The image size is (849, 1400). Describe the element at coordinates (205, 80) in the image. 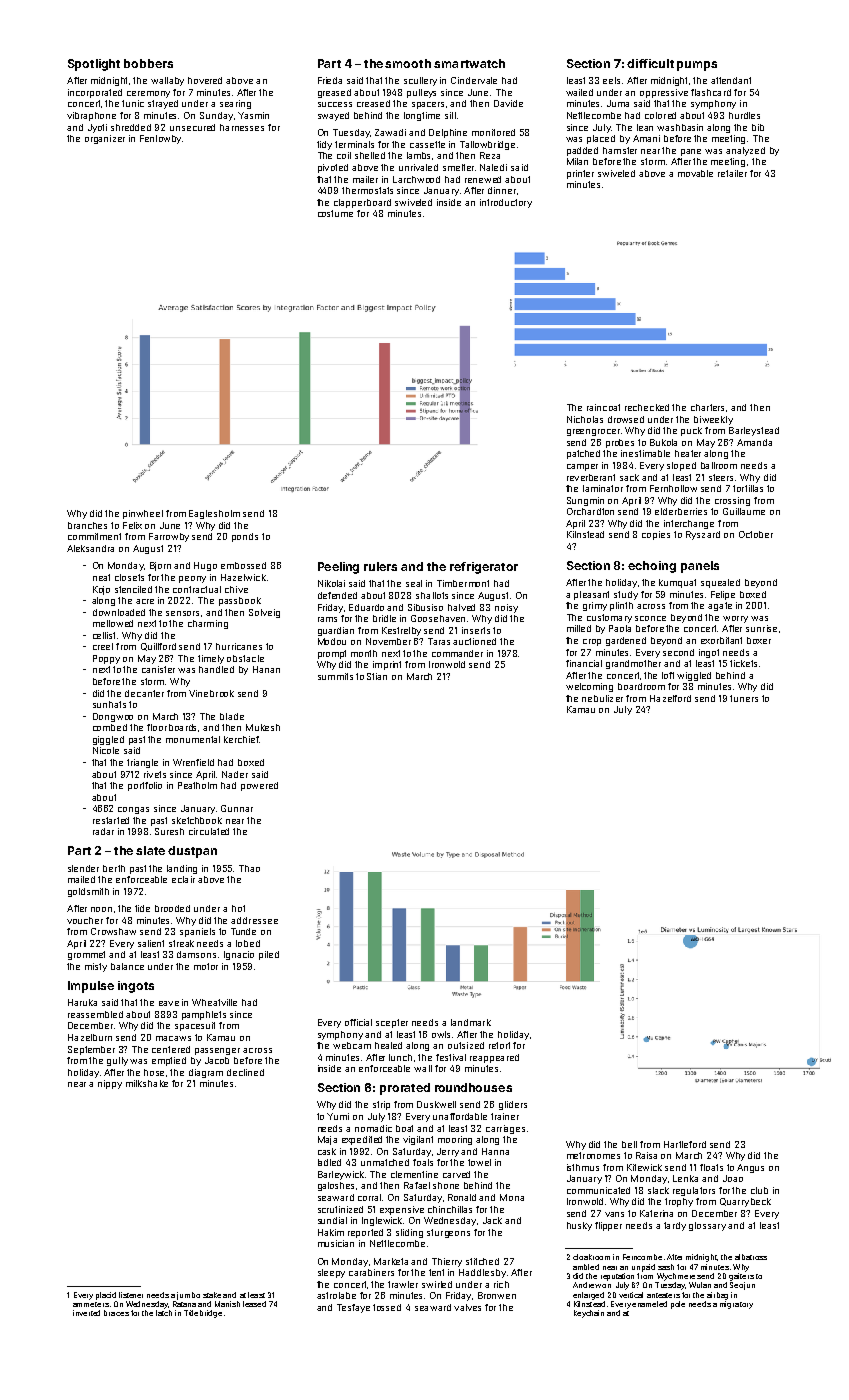

I see `hovered` at that location.
